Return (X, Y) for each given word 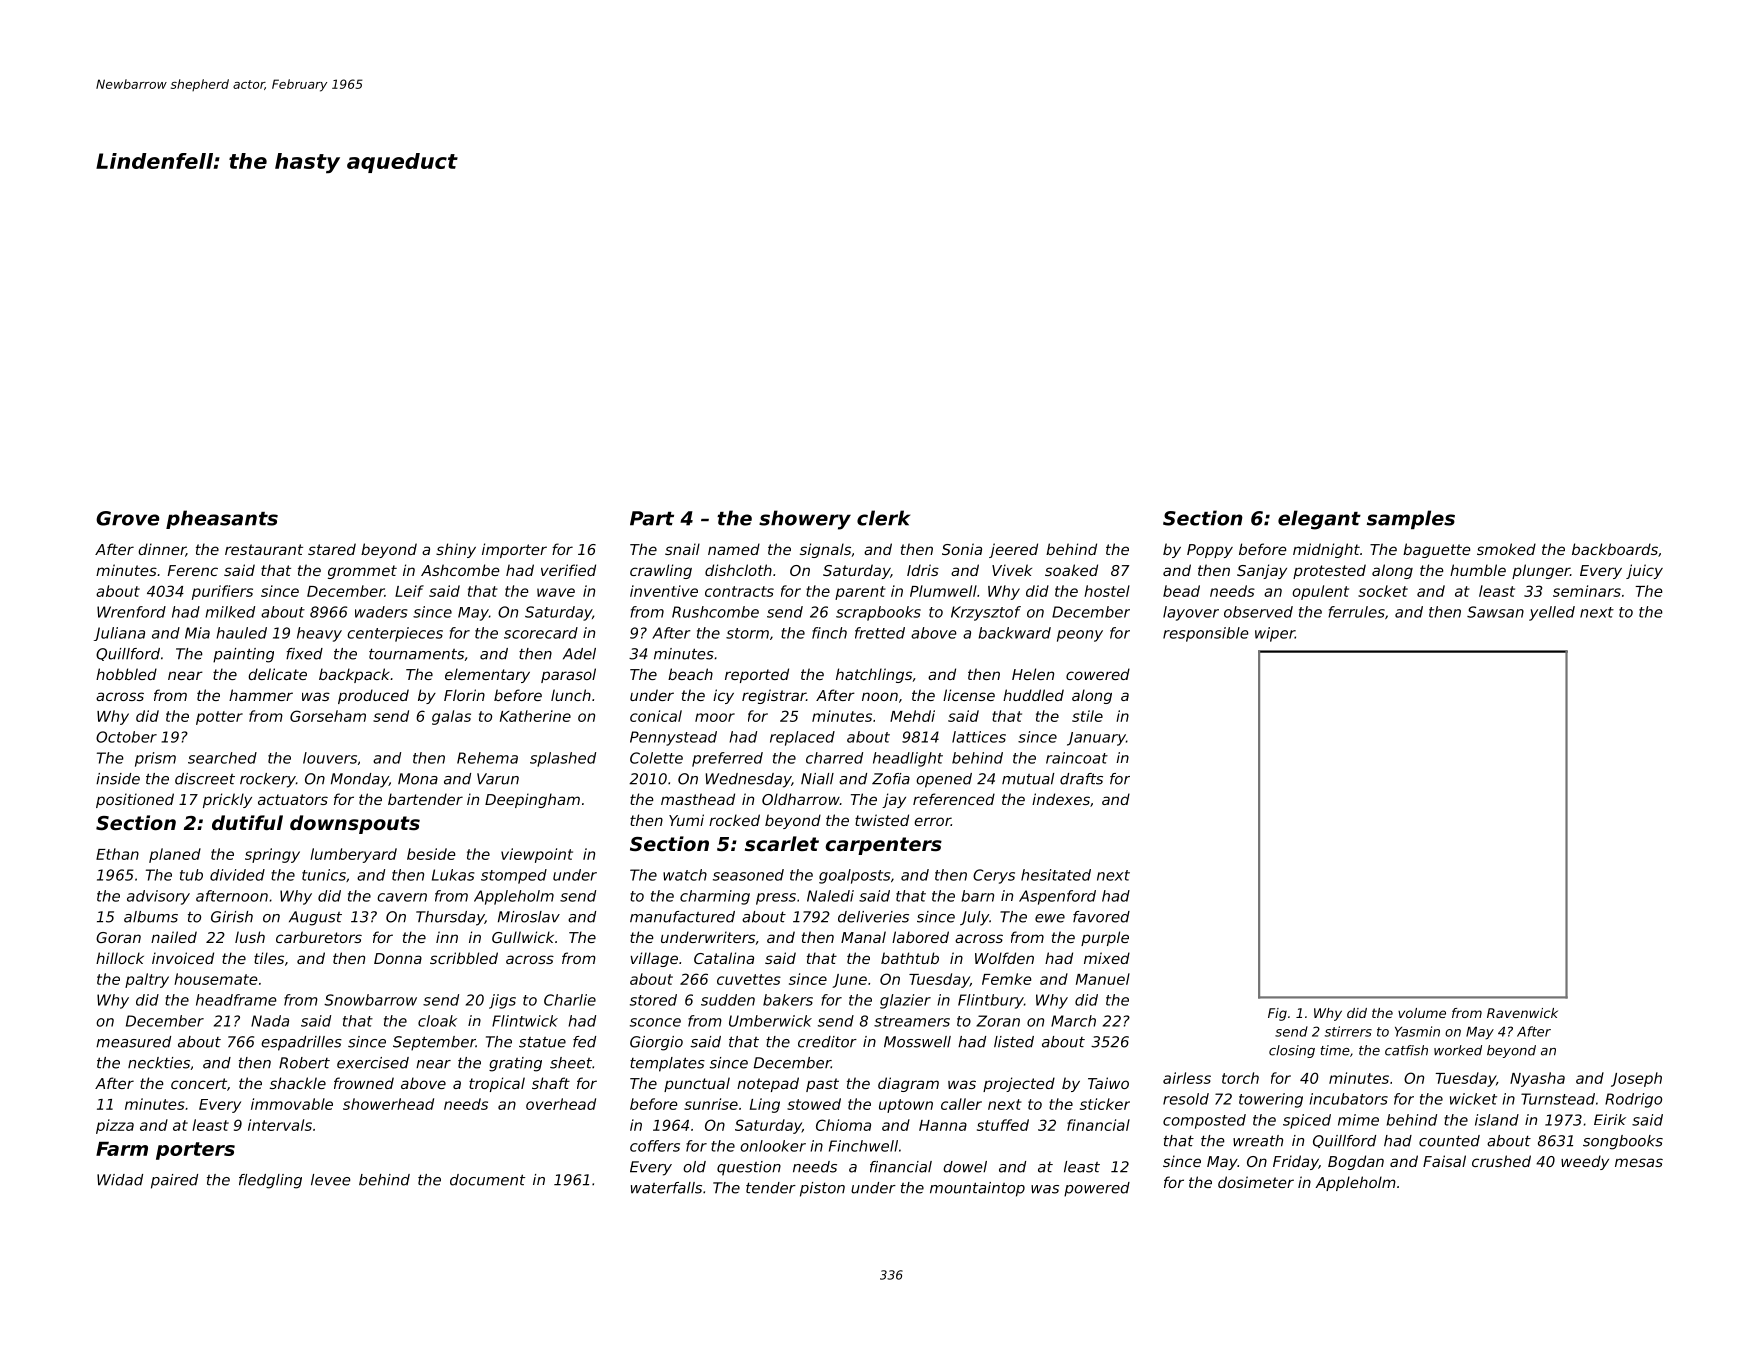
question (749, 1168)
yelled (1552, 613)
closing (1292, 1051)
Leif (409, 591)
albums (151, 917)
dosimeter (1256, 1182)
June (849, 981)
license (969, 695)
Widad (120, 1180)
